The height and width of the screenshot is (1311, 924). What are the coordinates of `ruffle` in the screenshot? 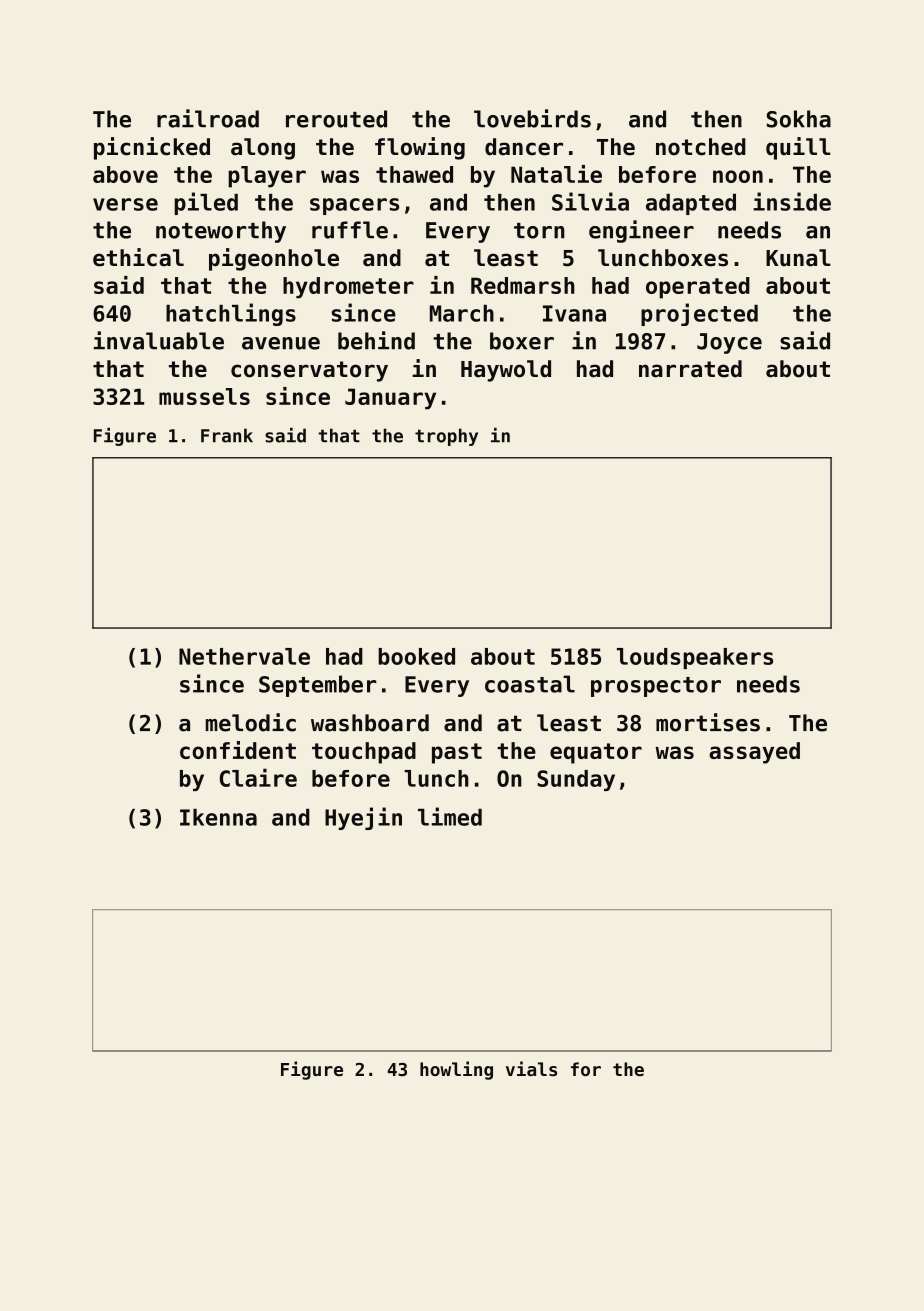 It's located at (350, 230).
